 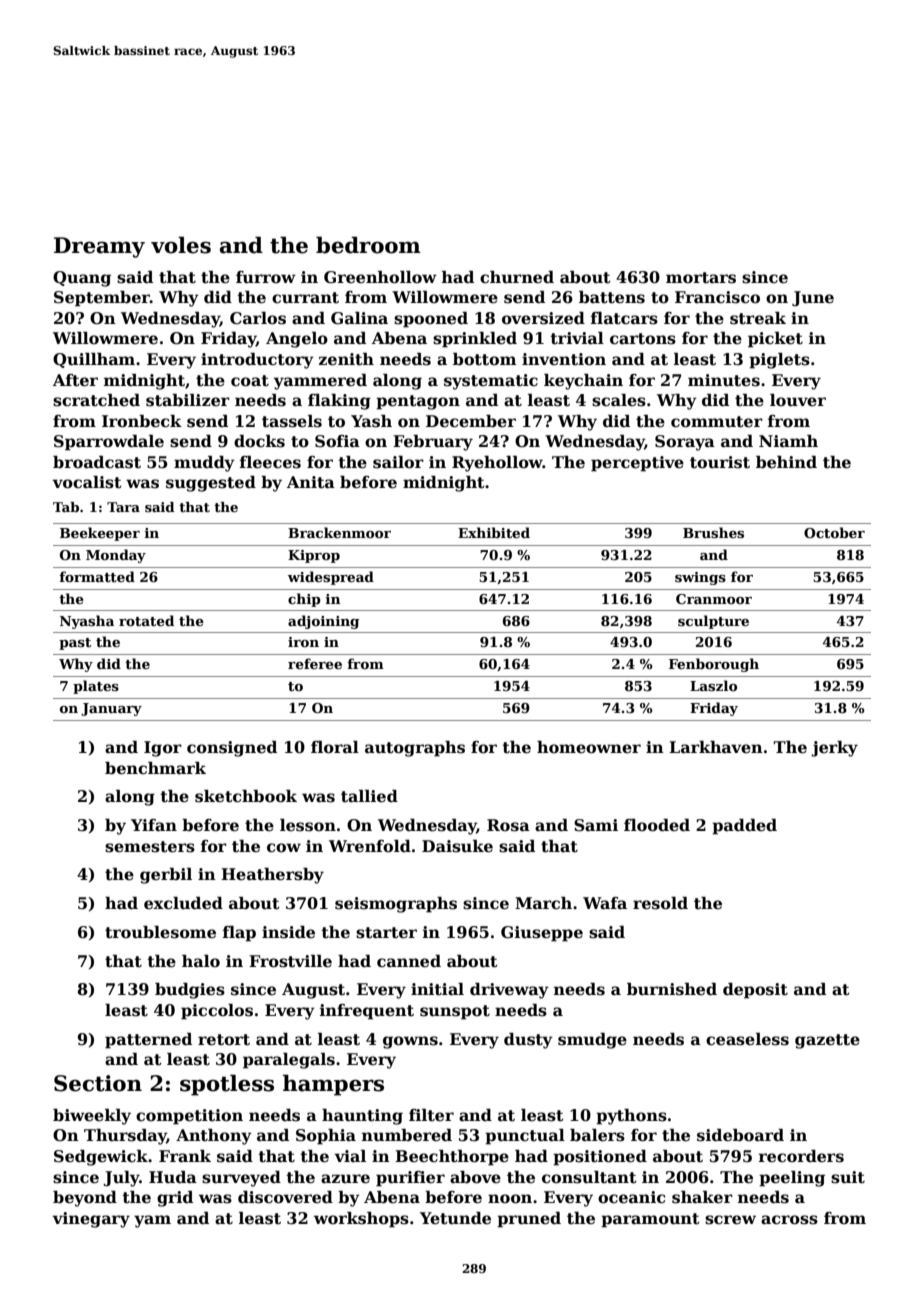 What do you see at coordinates (660, 903) in the screenshot?
I see `resold` at bounding box center [660, 903].
